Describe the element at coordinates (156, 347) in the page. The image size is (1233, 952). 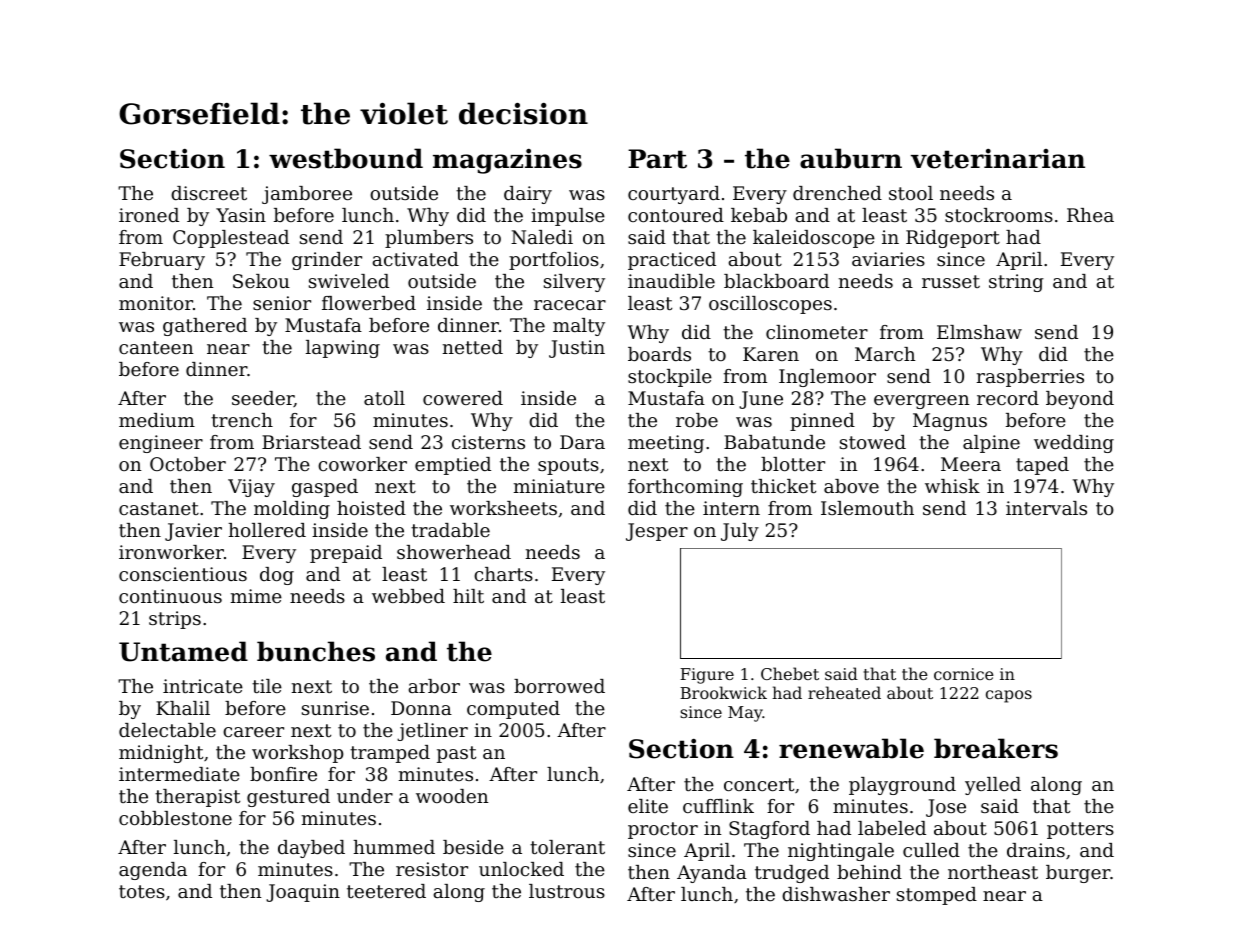
I see `canteen` at that location.
